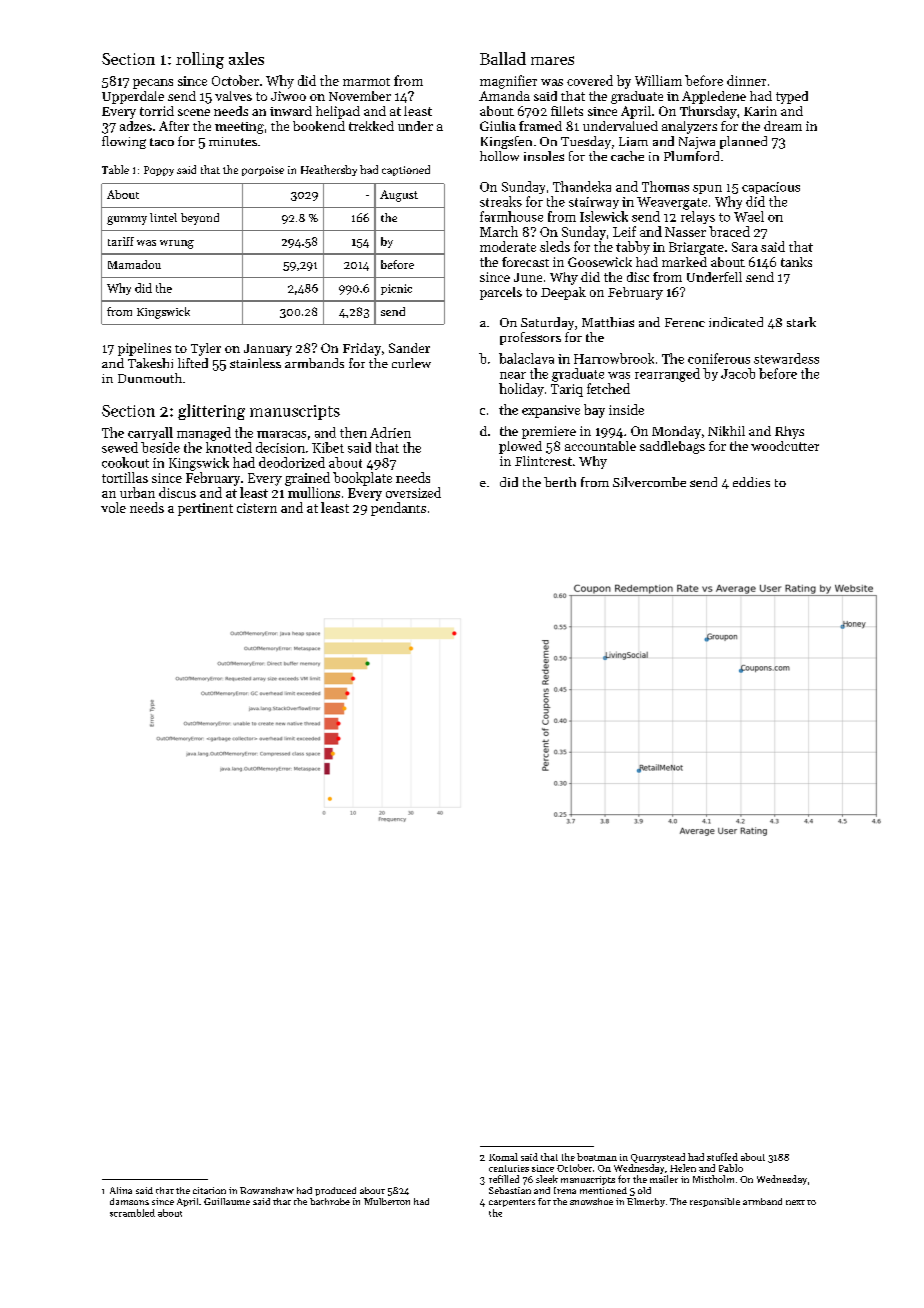 The height and width of the screenshot is (1308, 924). Describe the element at coordinates (751, 482) in the screenshot. I see `eddies` at that location.
